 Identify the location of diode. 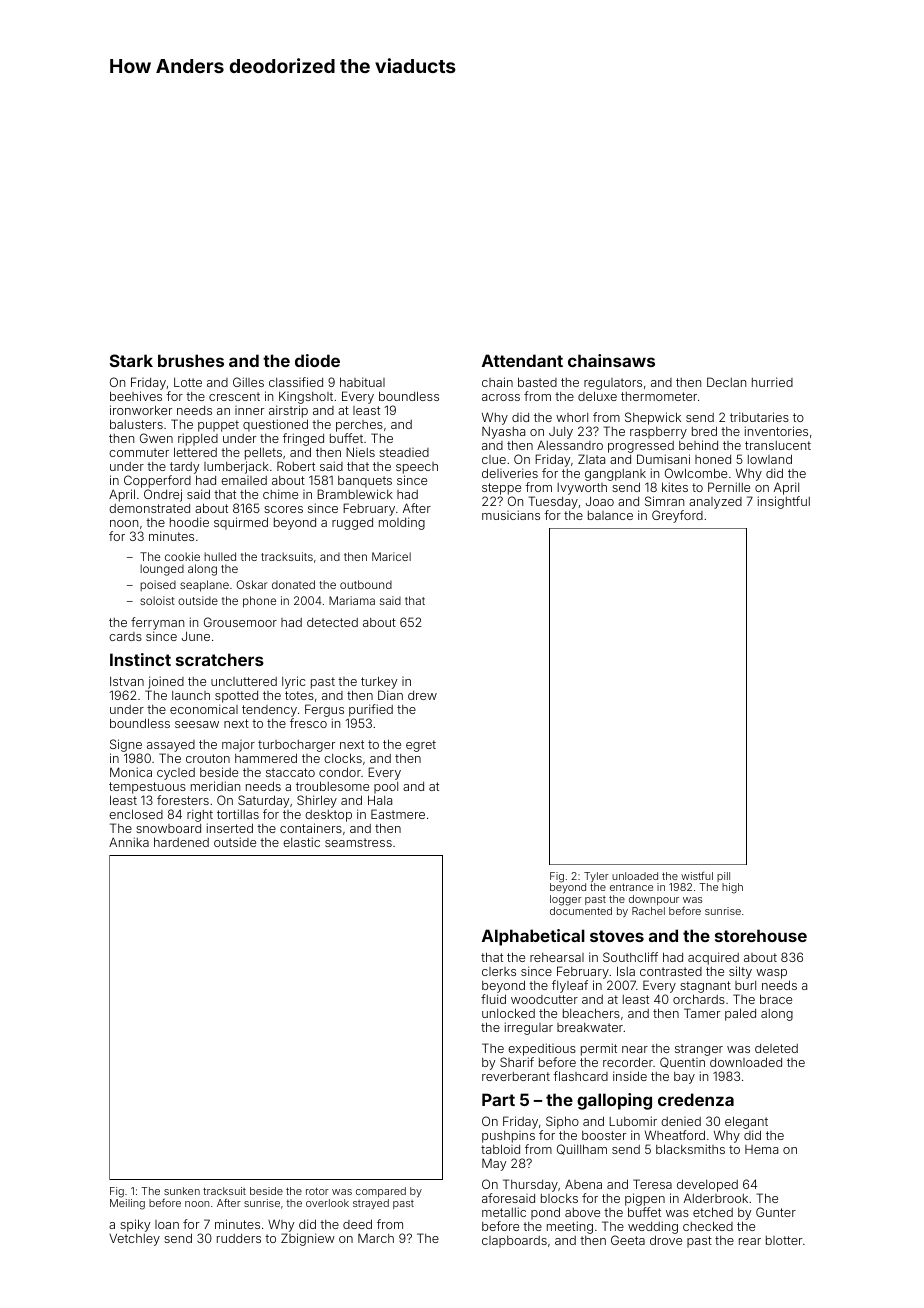
(317, 360).
